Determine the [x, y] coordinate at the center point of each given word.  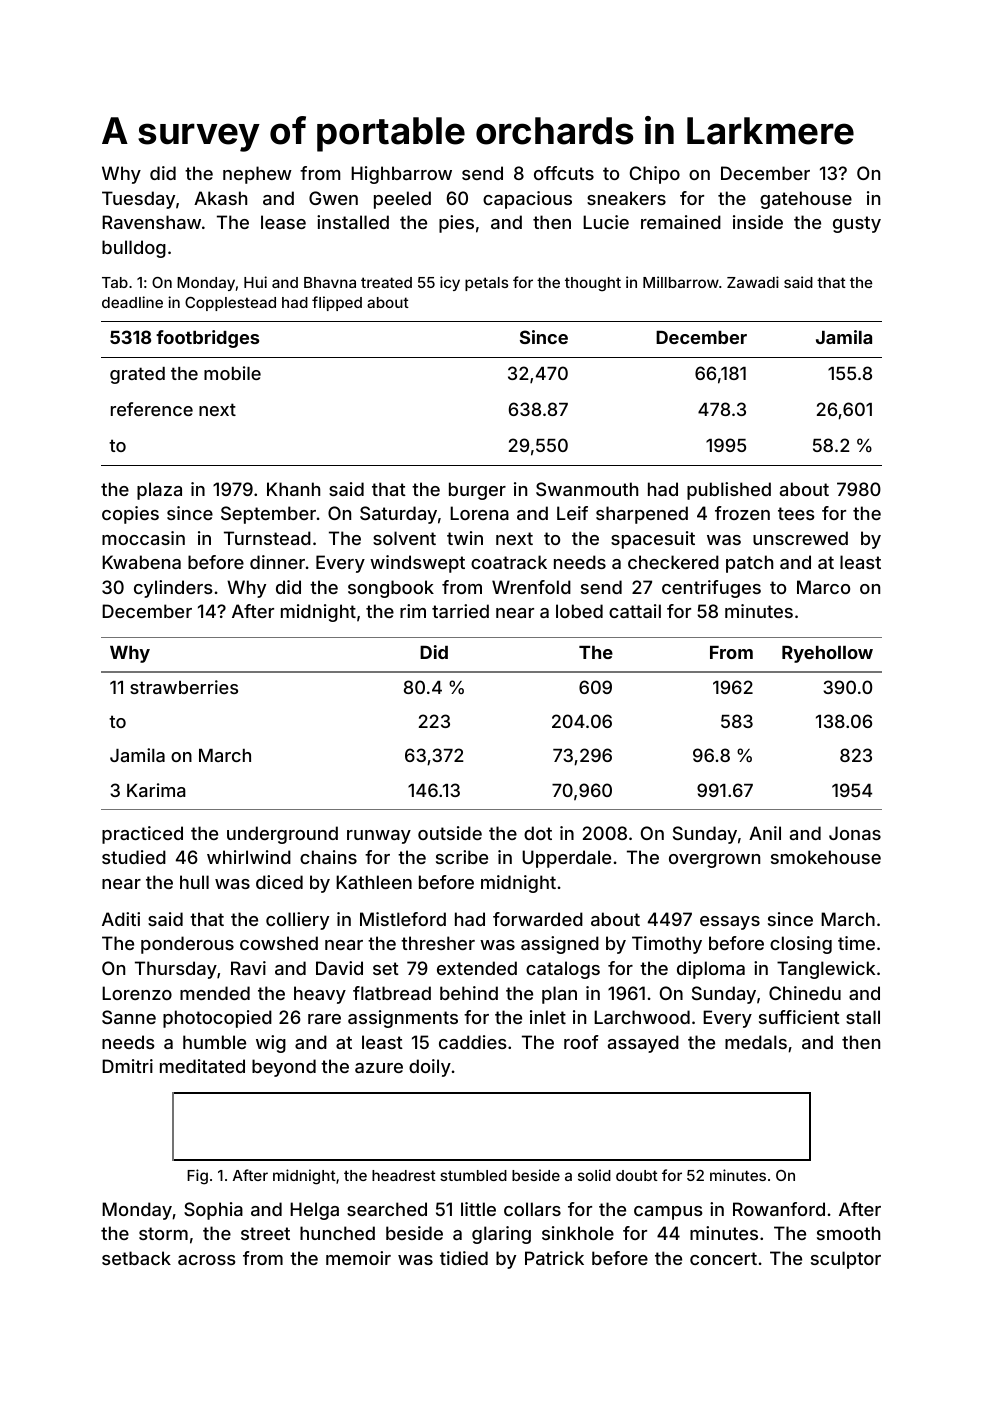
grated [137, 375]
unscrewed [800, 538]
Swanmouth [587, 489]
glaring [501, 1235]
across [207, 1260]
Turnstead [267, 538]
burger [477, 491]
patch [749, 564]
